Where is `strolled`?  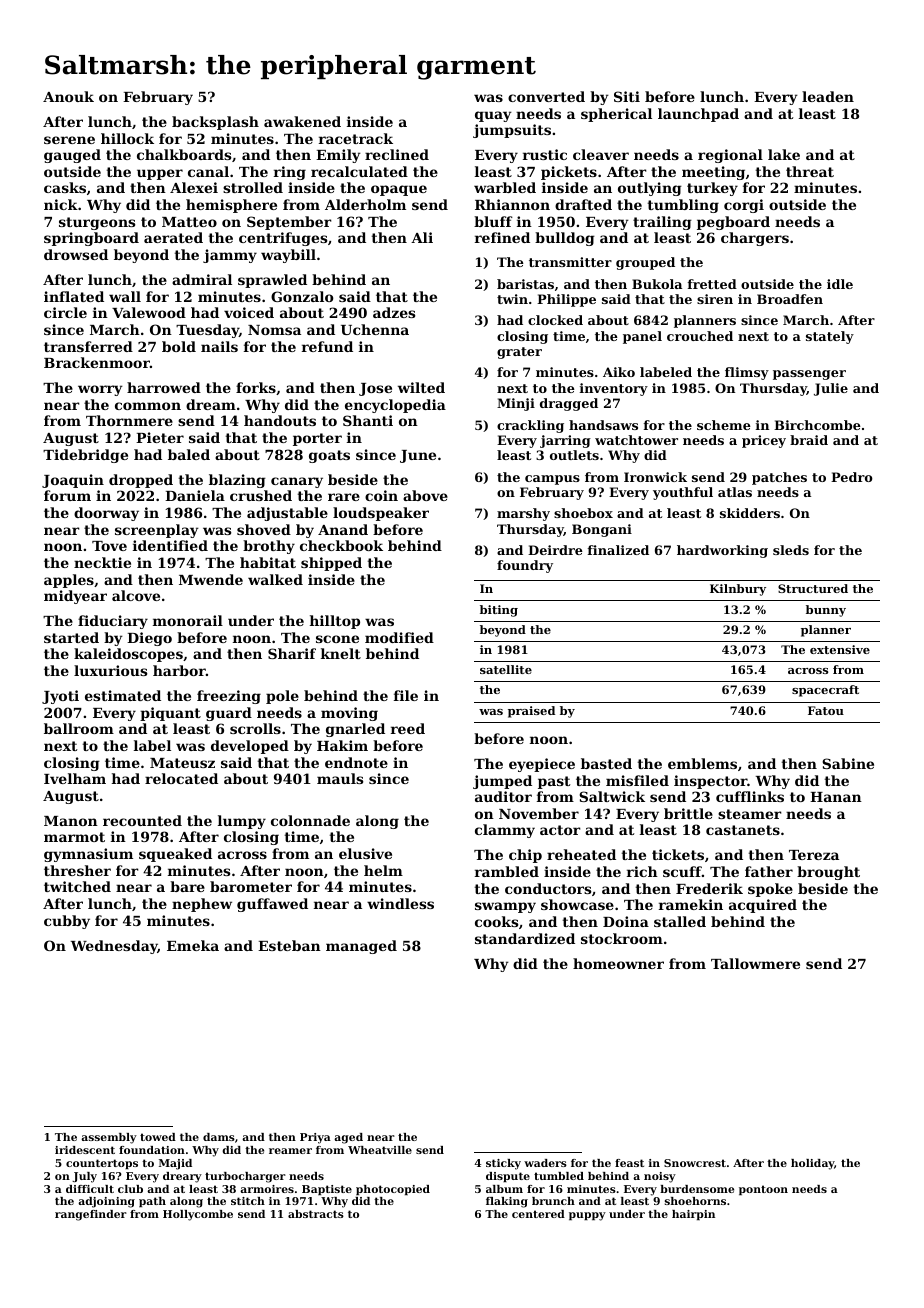
strolled is located at coordinates (253, 187).
